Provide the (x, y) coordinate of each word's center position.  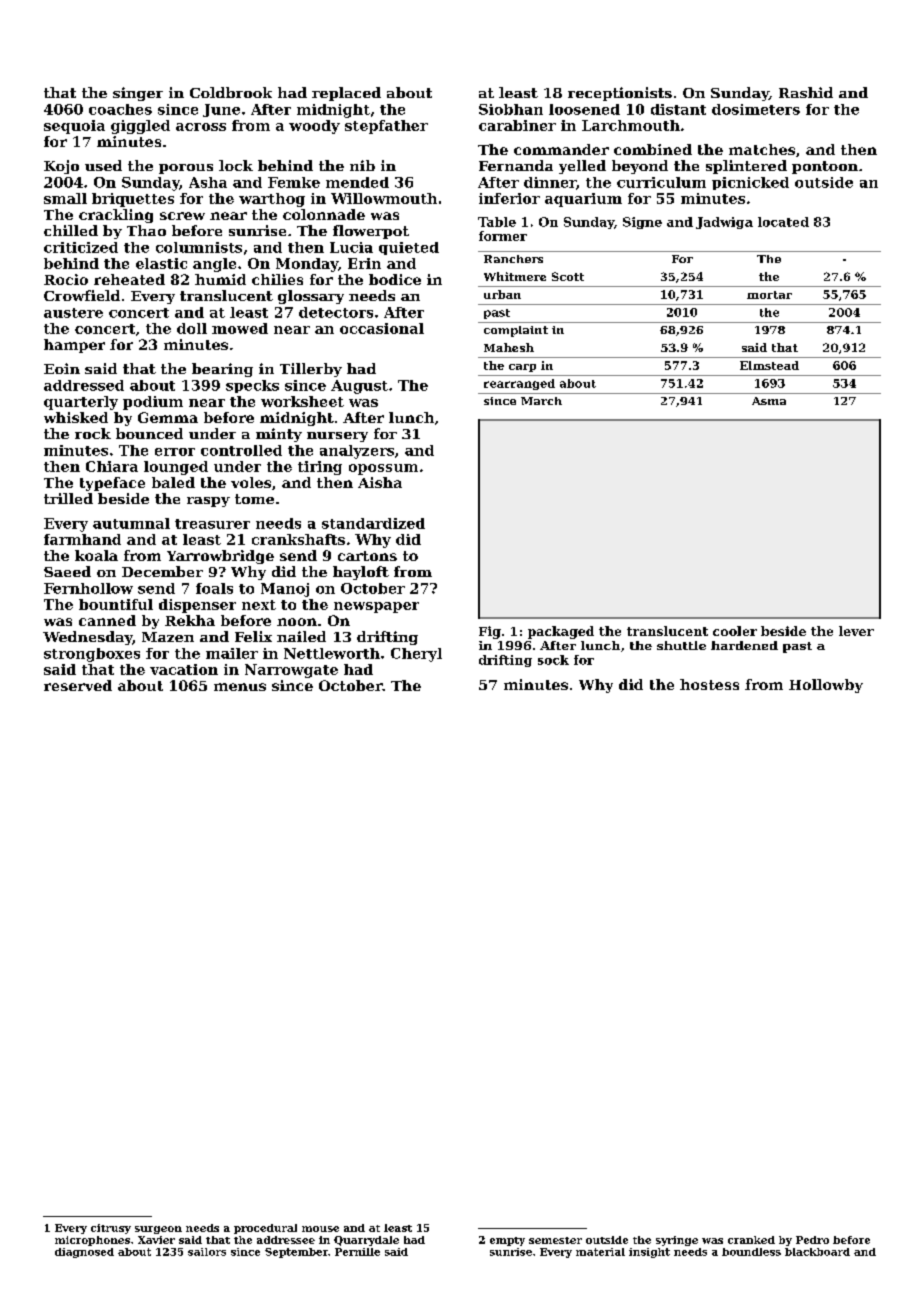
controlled (241, 450)
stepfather (386, 127)
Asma (769, 401)
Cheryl (416, 655)
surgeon (158, 1230)
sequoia (74, 127)
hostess (709, 684)
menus (240, 687)
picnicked (750, 183)
